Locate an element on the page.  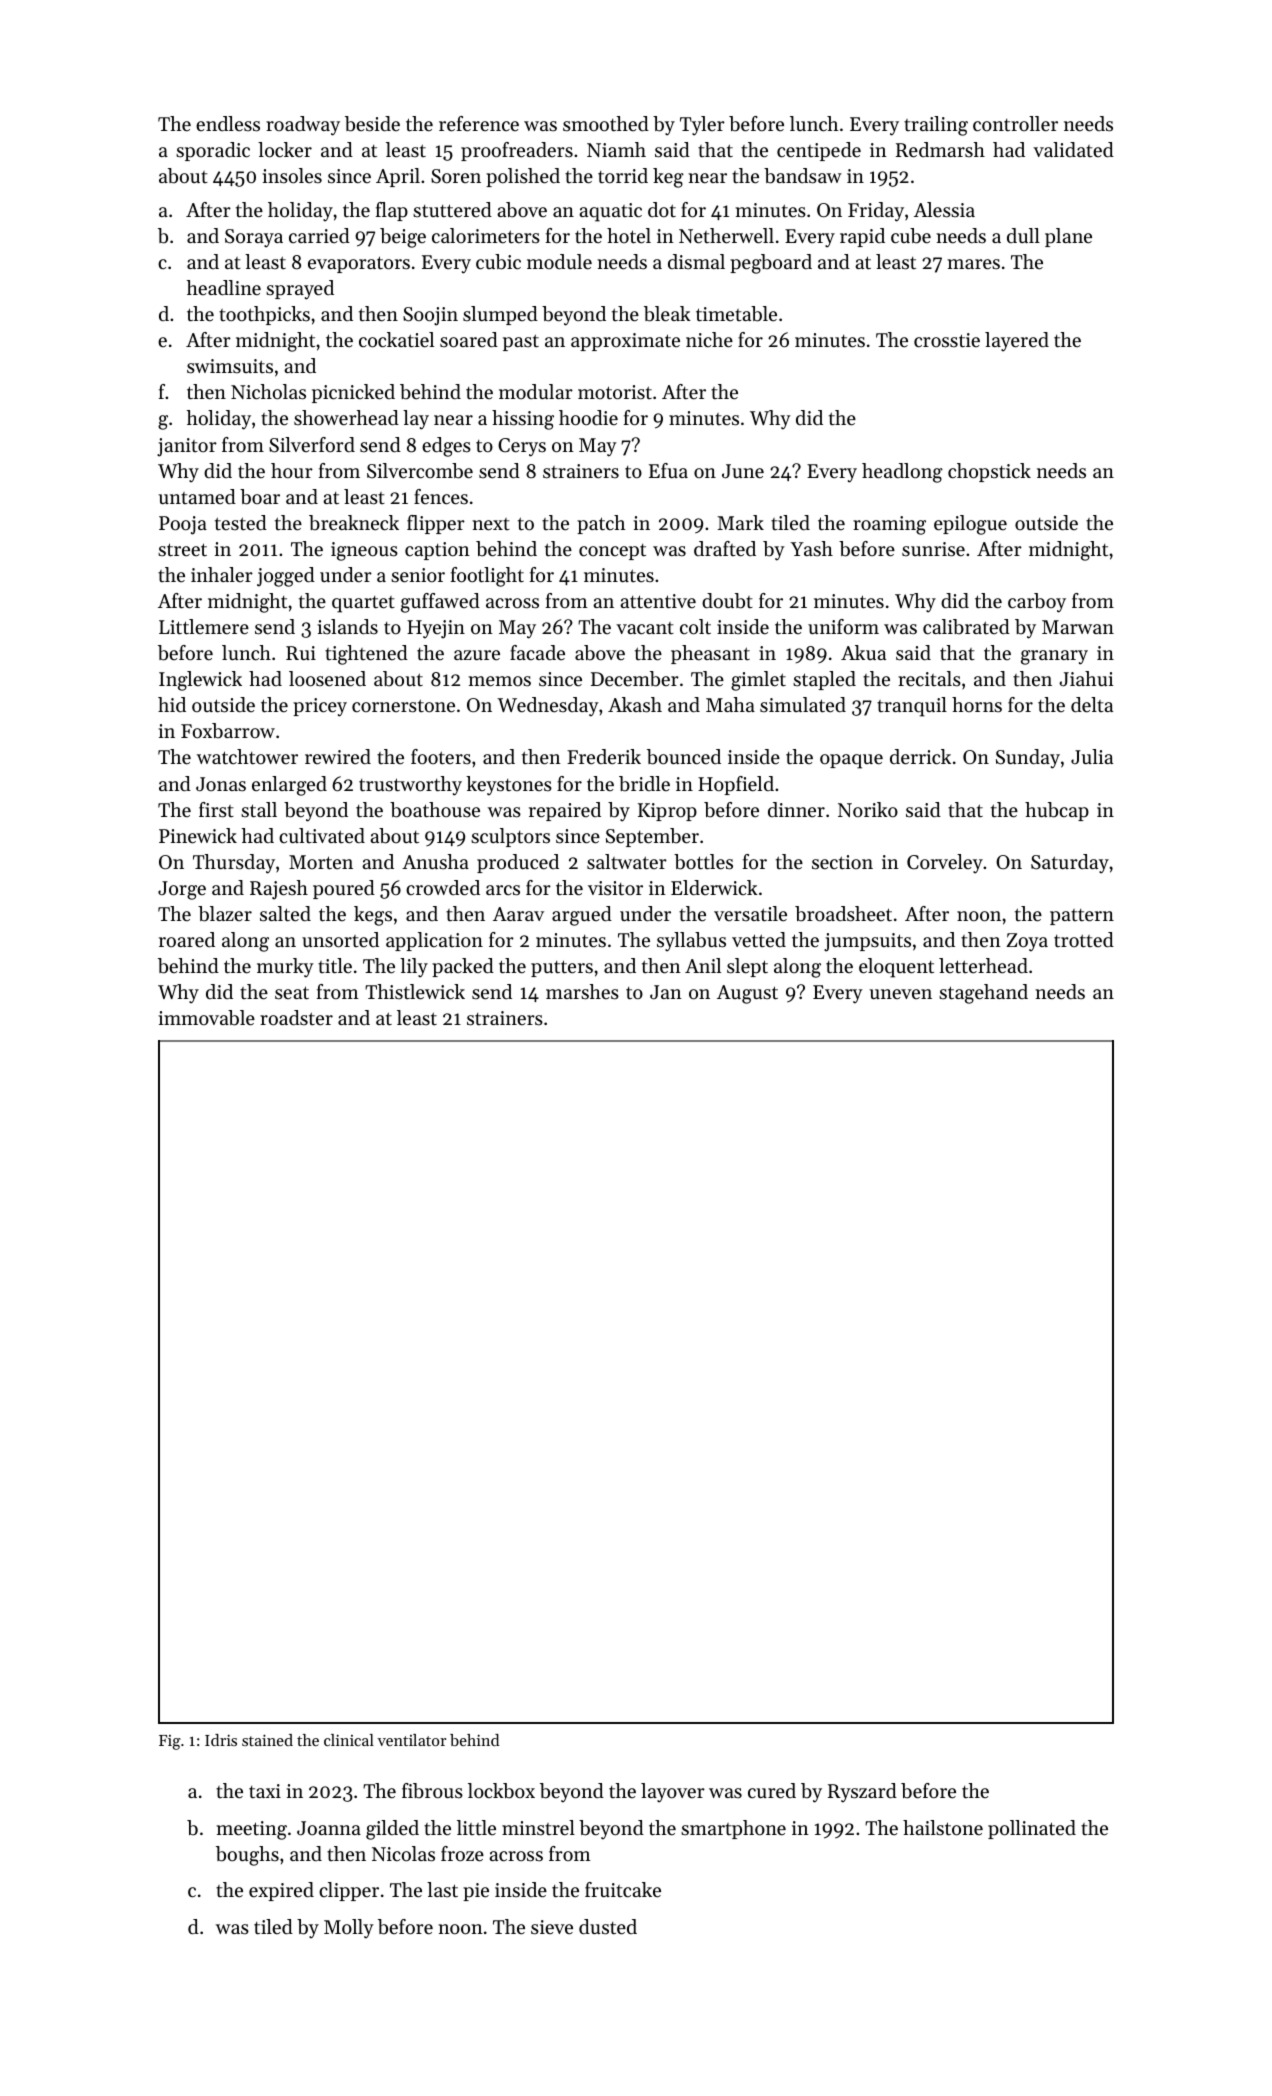
blazer is located at coordinates (225, 914).
